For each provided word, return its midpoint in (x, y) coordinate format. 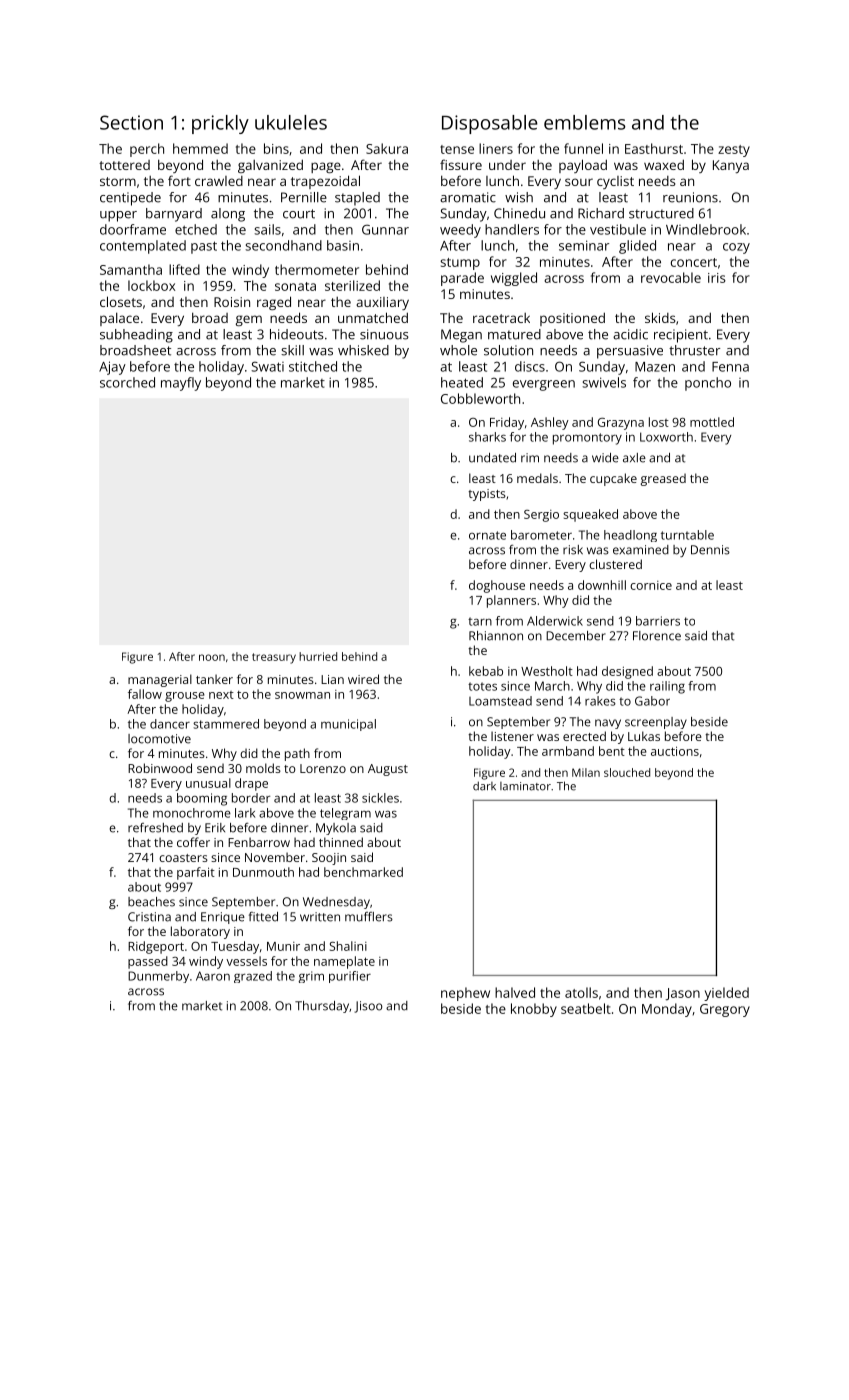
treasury (274, 658)
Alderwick (555, 621)
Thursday (322, 1007)
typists (487, 495)
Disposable (490, 124)
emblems (584, 122)
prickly (220, 124)
